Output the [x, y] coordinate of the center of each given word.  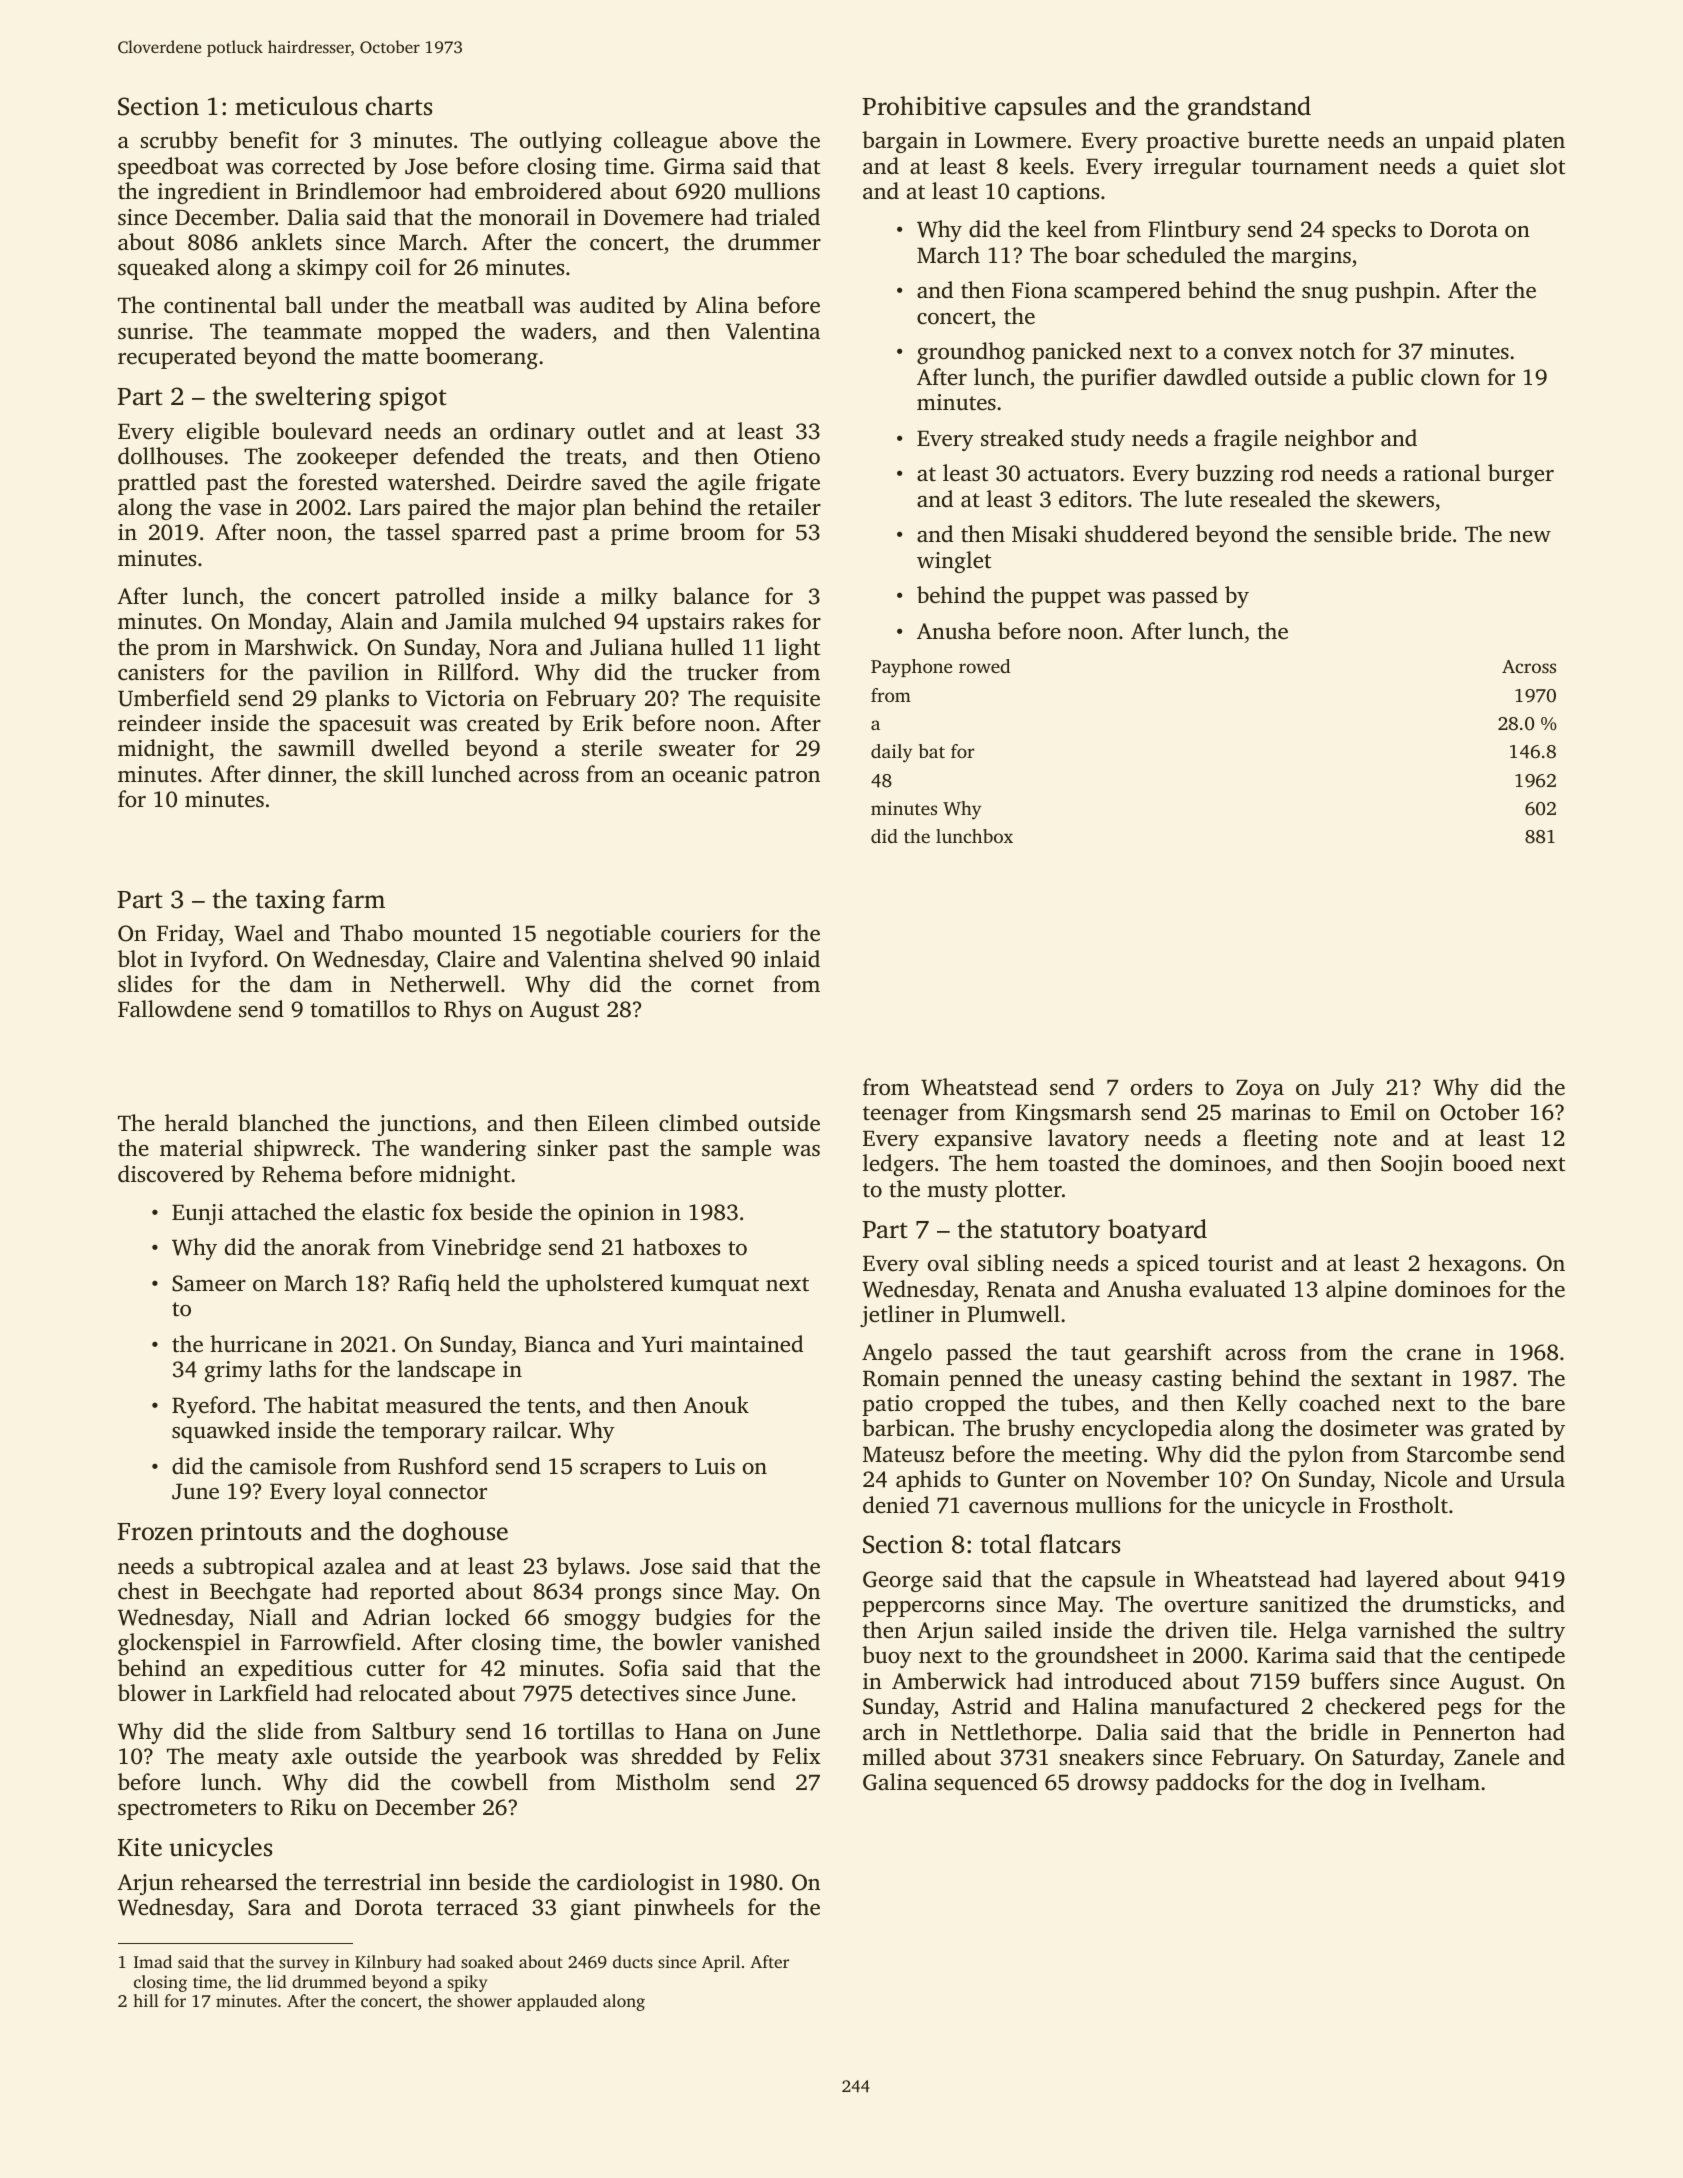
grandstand [1249, 108]
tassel [413, 532]
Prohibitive [924, 106]
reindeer [159, 723]
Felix [797, 1756]
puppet [1066, 598]
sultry [1537, 1632]
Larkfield [263, 1692]
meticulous [296, 106]
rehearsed [229, 1882]
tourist [1240, 1263]
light [797, 649]
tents [551, 1406]
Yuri [662, 1344]
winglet [954, 562]
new [1530, 536]
